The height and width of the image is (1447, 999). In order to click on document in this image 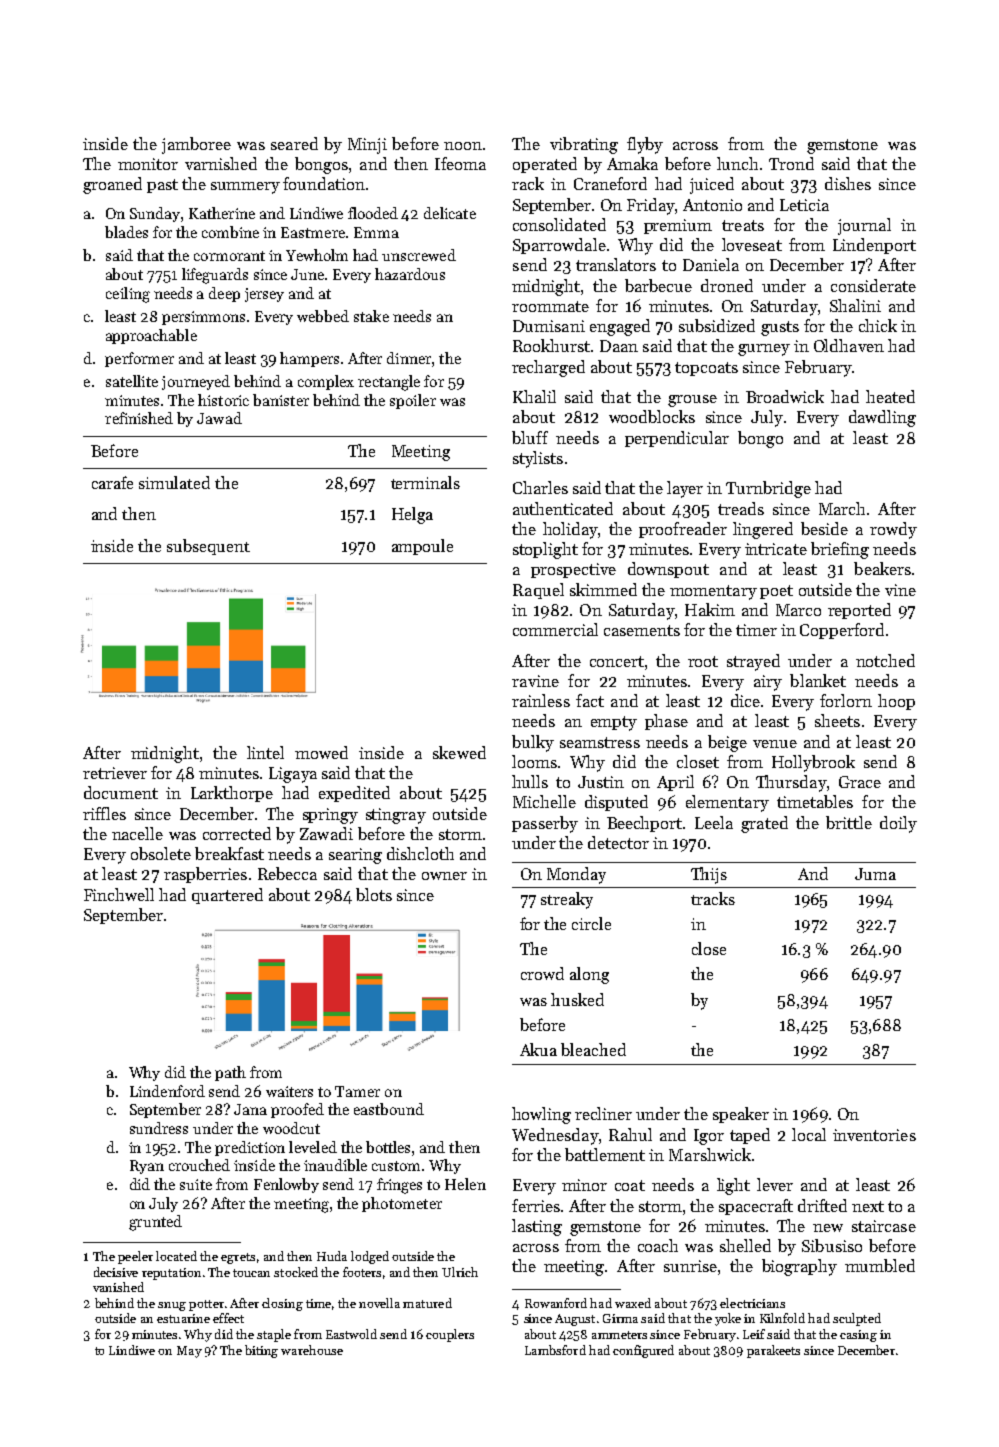, I will do `click(121, 792)`.
